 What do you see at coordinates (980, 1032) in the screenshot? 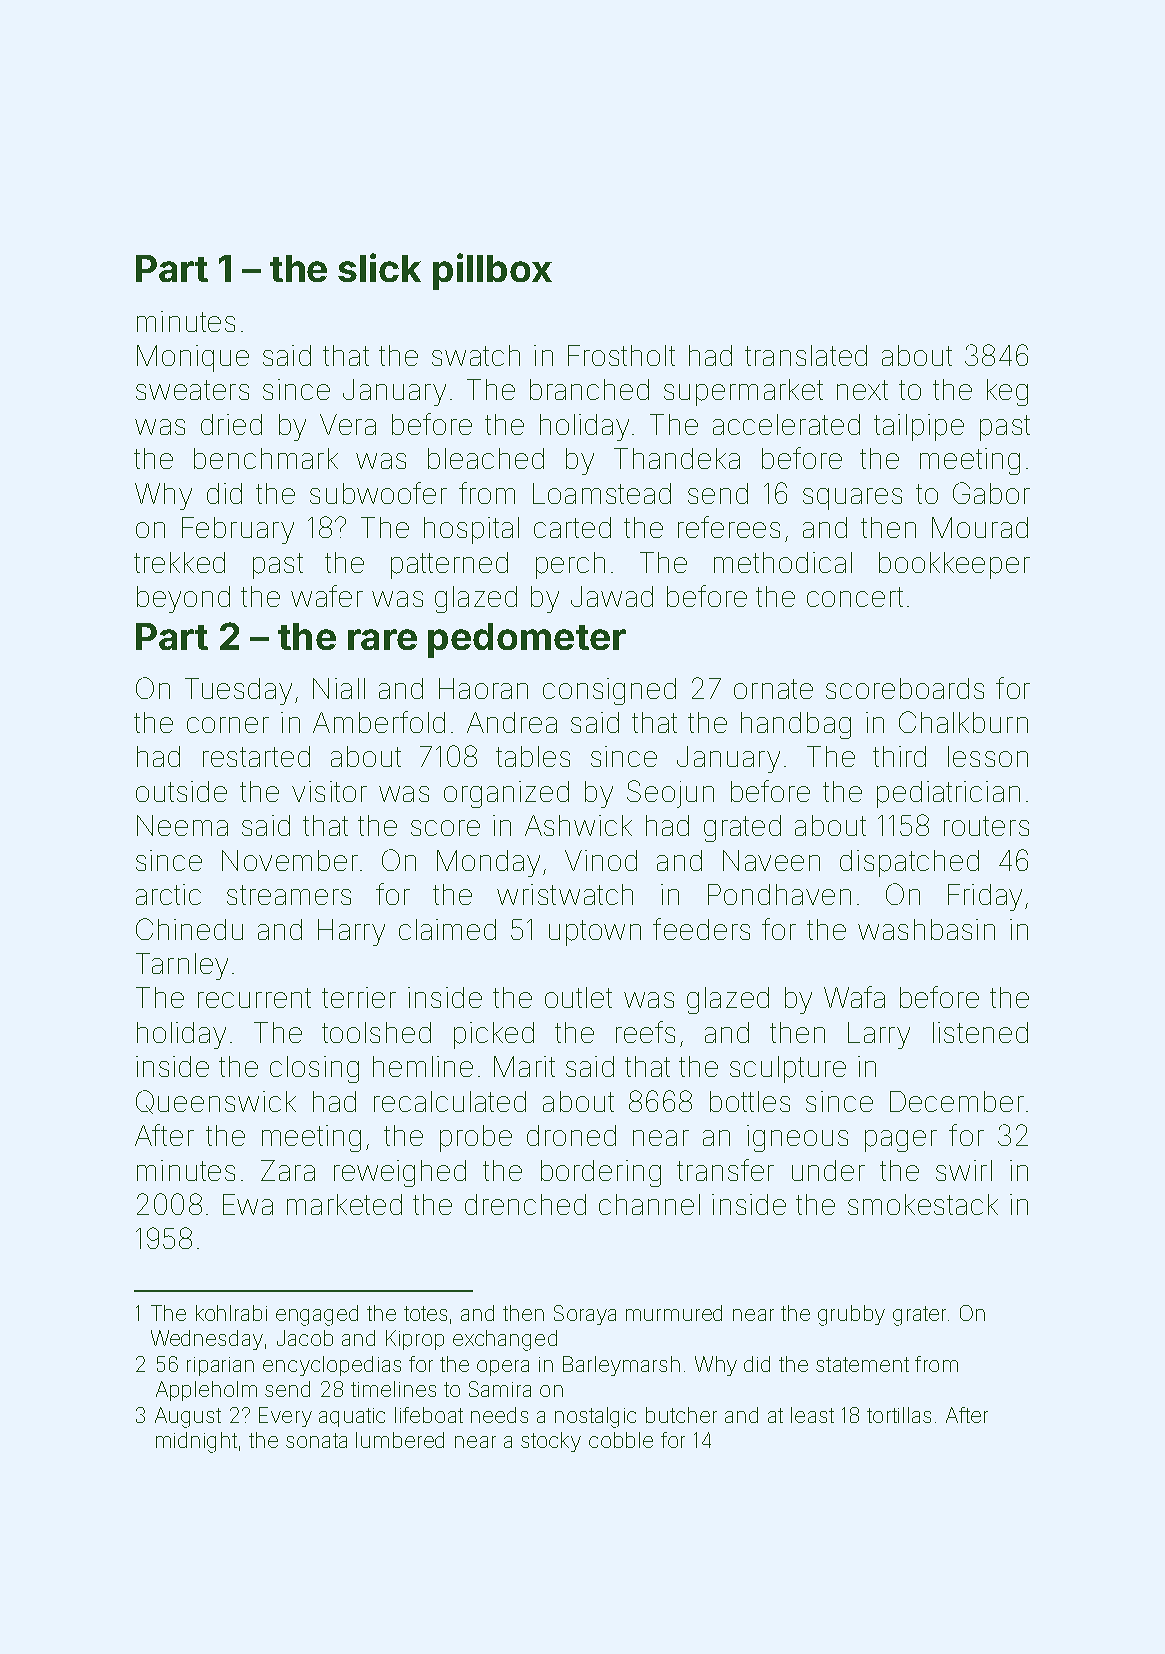
I see `listened` at bounding box center [980, 1032].
